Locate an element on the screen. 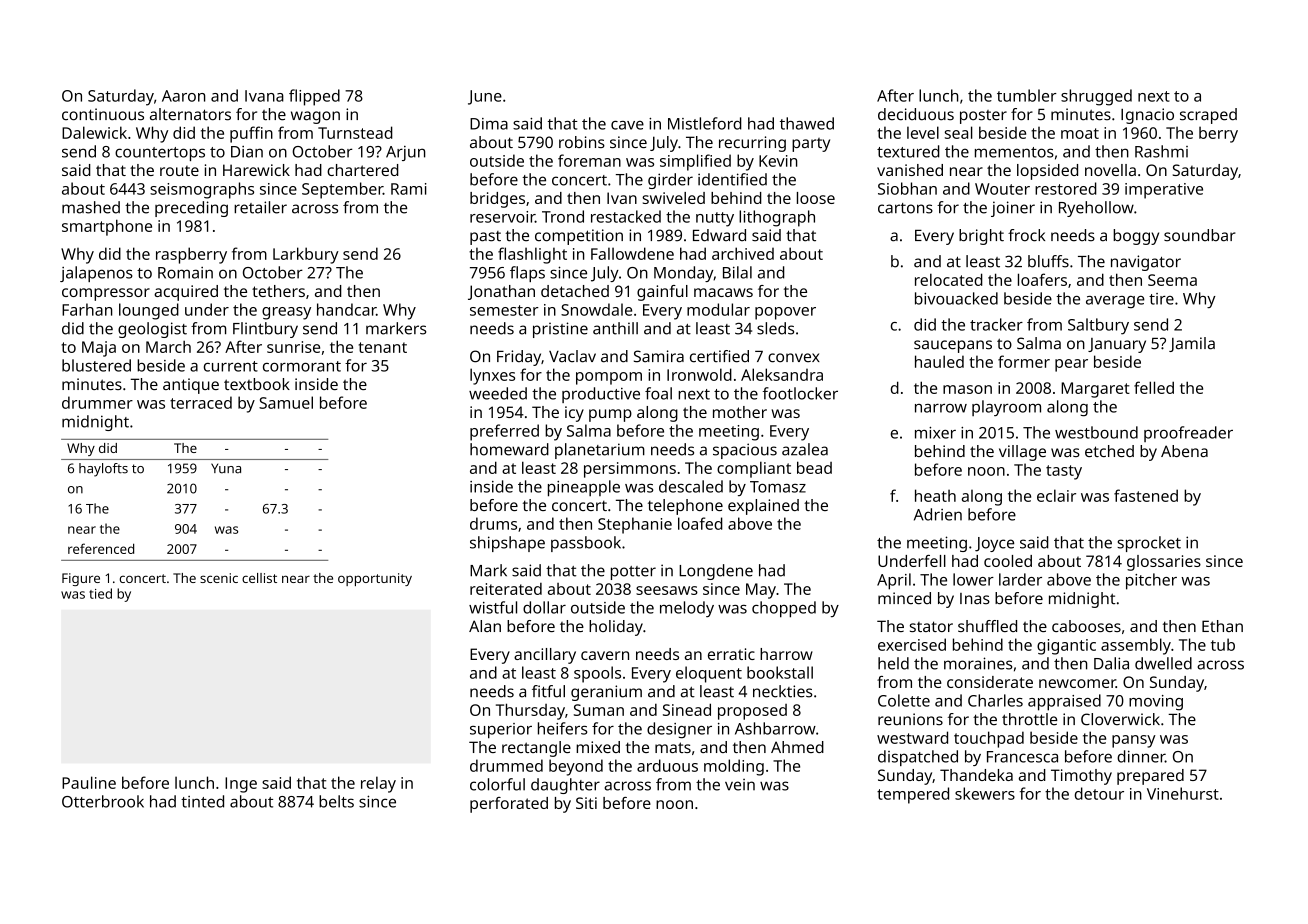  pitcher is located at coordinates (1151, 581).
